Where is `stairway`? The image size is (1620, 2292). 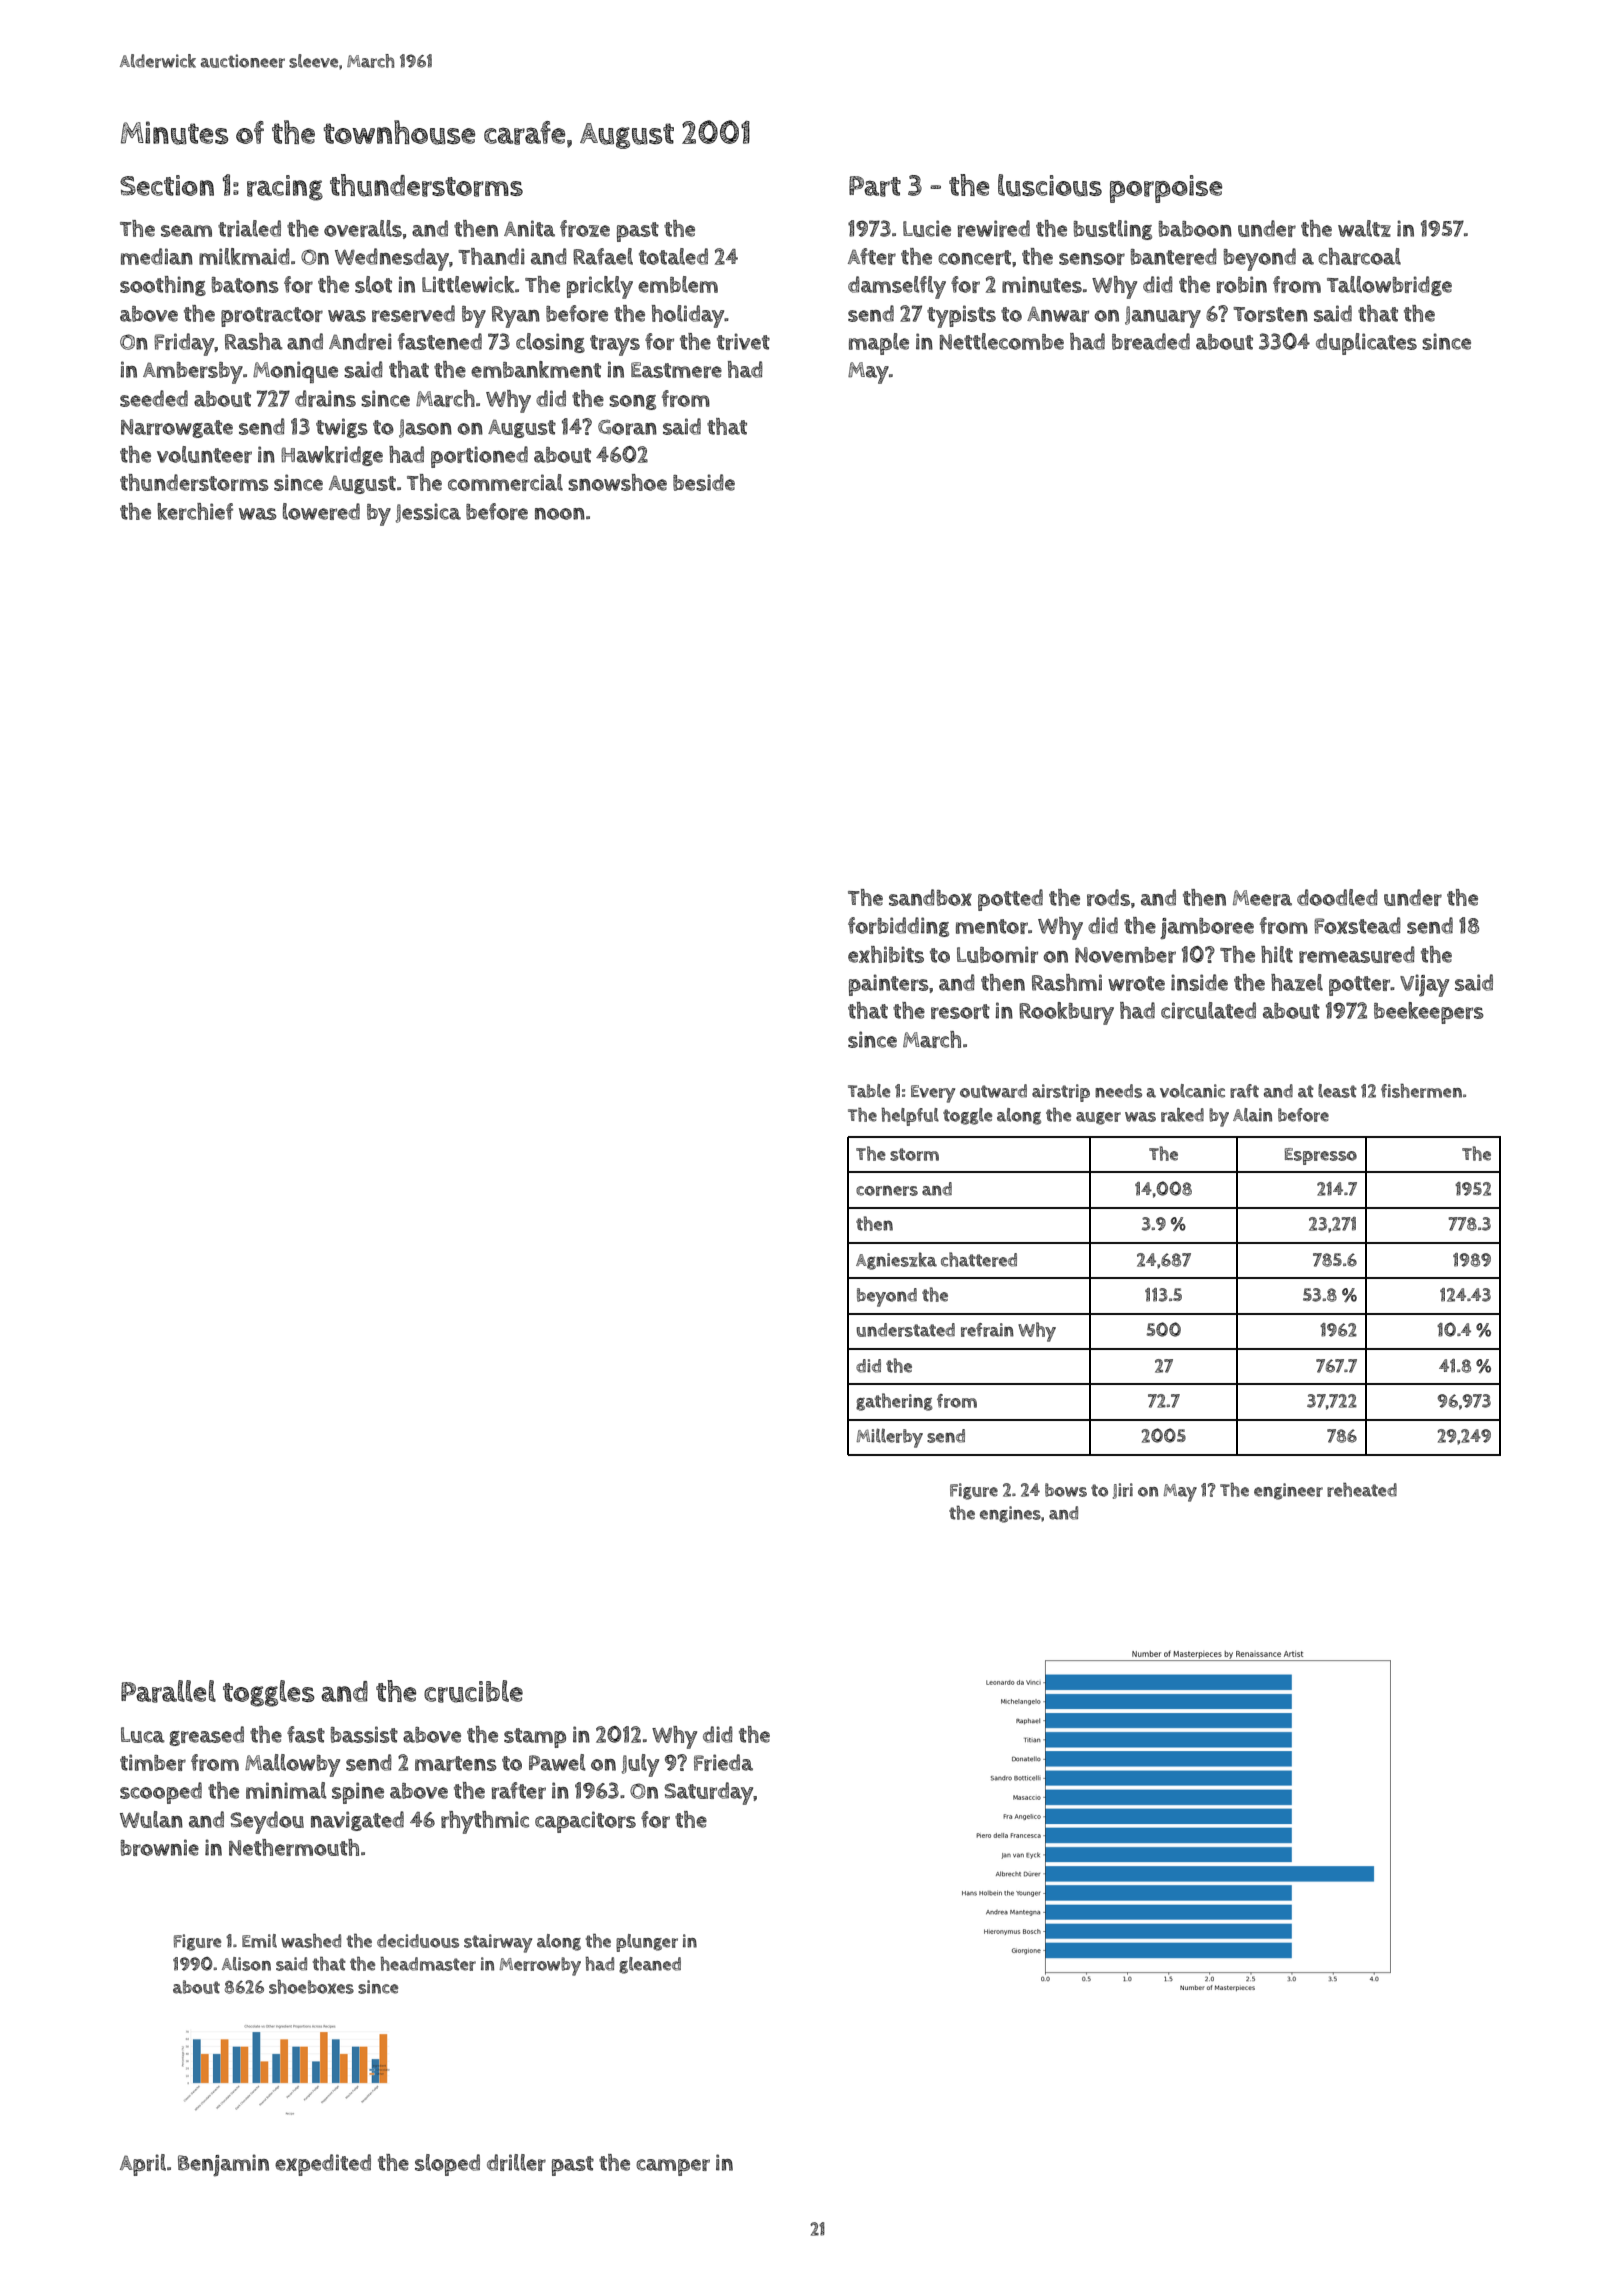 stairway is located at coordinates (498, 1943).
